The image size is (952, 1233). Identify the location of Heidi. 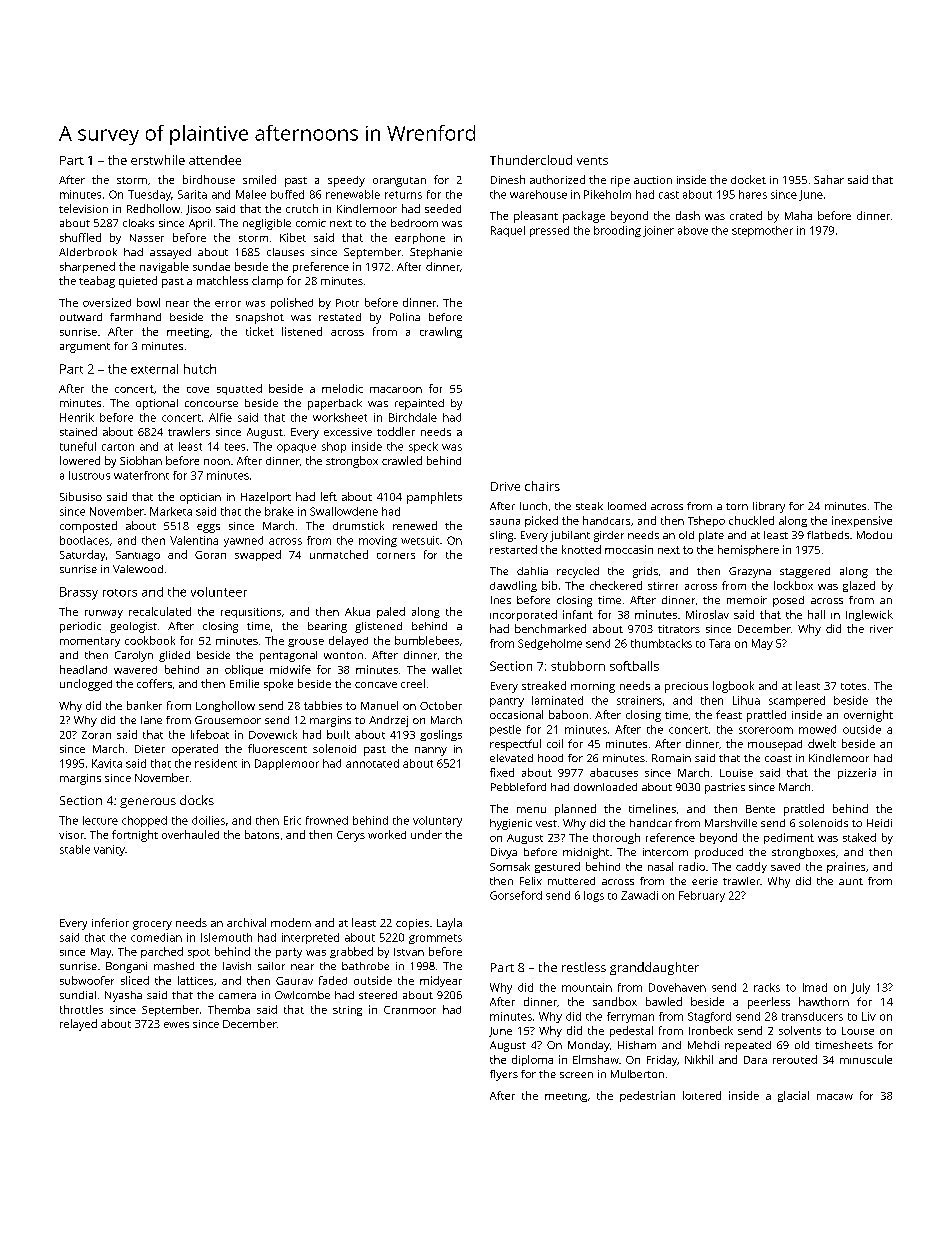
(879, 823).
